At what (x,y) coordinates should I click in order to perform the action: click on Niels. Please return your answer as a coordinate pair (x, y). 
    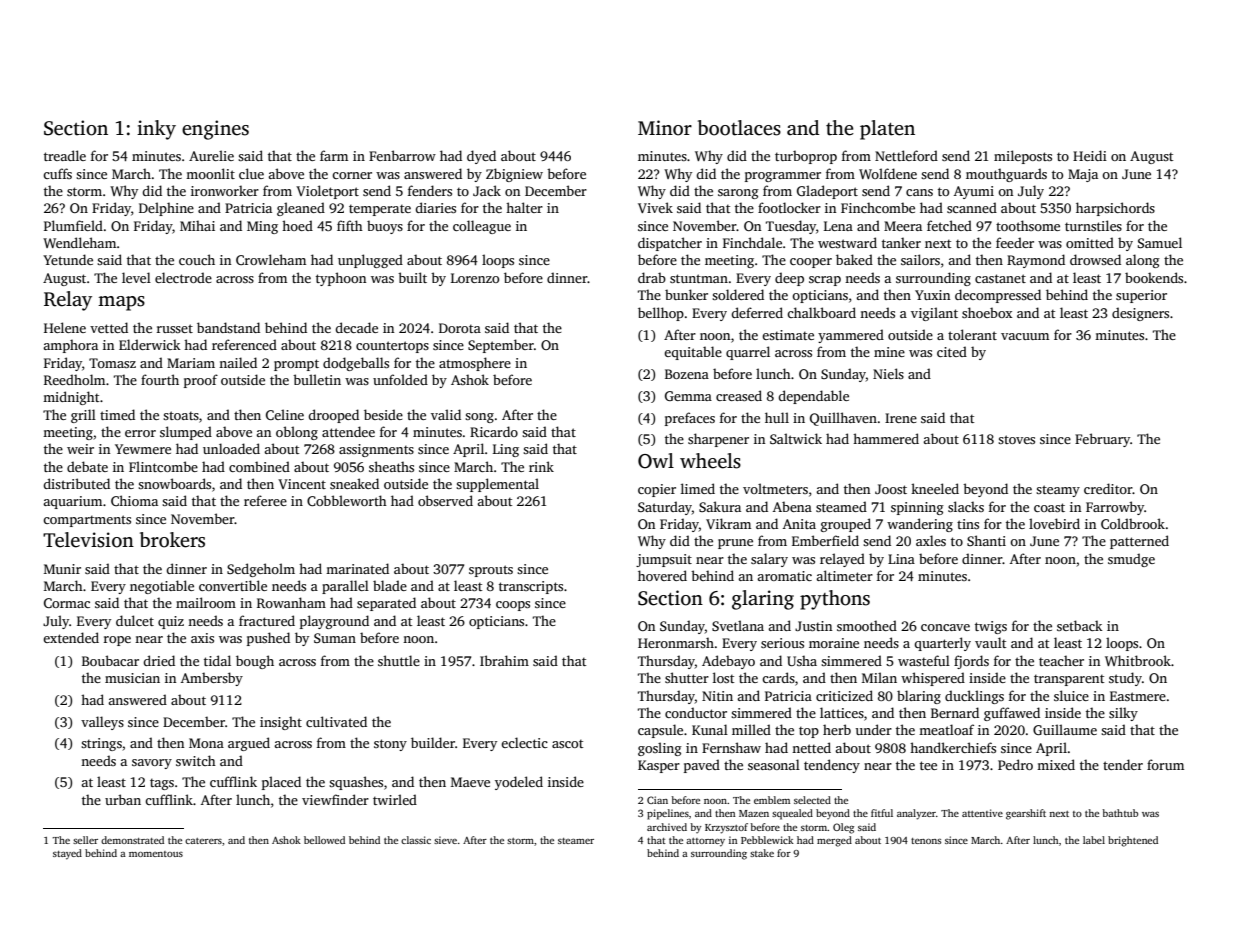
    Looking at the image, I should click on (888, 373).
